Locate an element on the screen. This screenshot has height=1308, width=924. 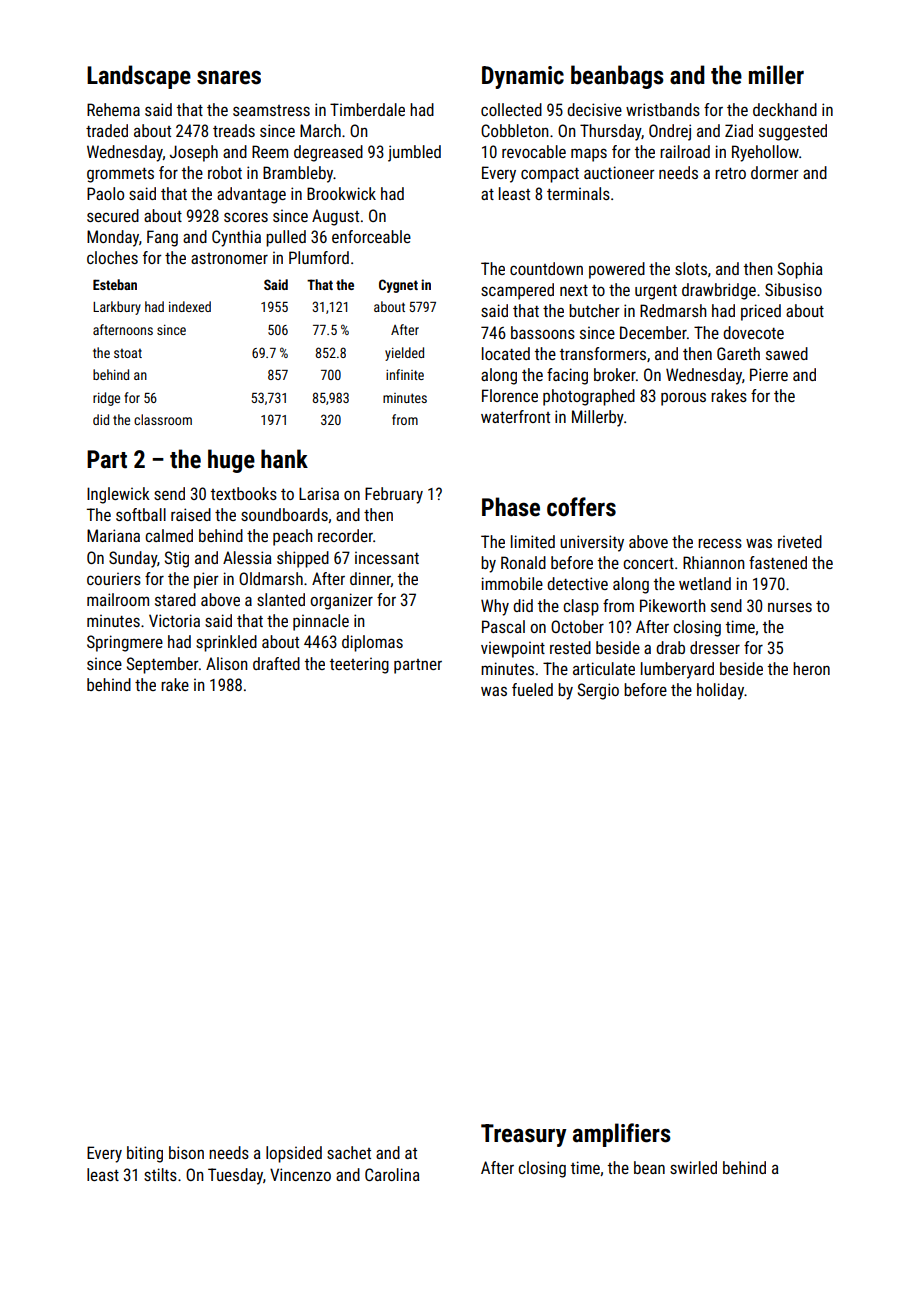
snares is located at coordinates (229, 77).
